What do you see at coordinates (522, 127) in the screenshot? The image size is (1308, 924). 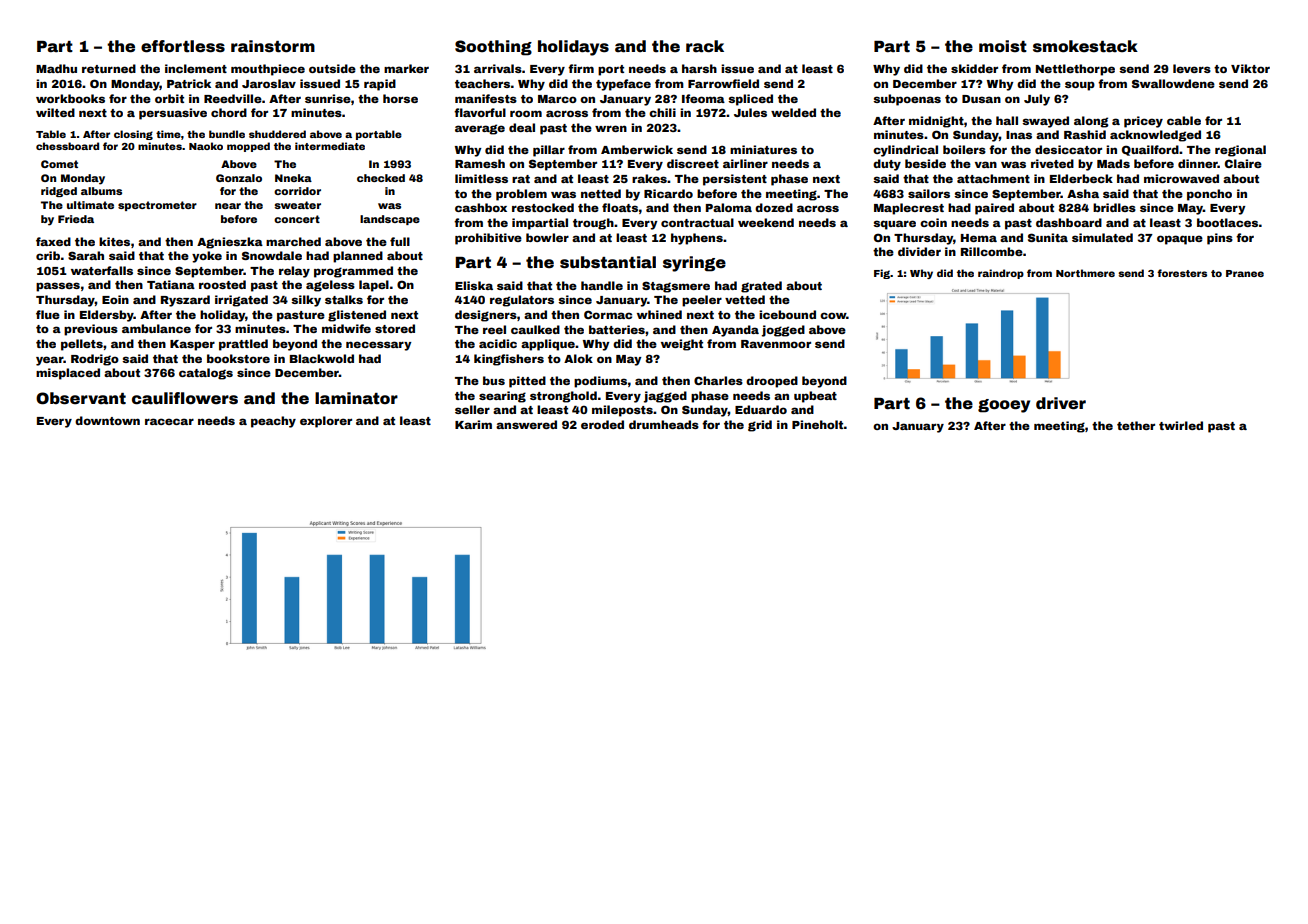 I see `deal` at bounding box center [522, 127].
